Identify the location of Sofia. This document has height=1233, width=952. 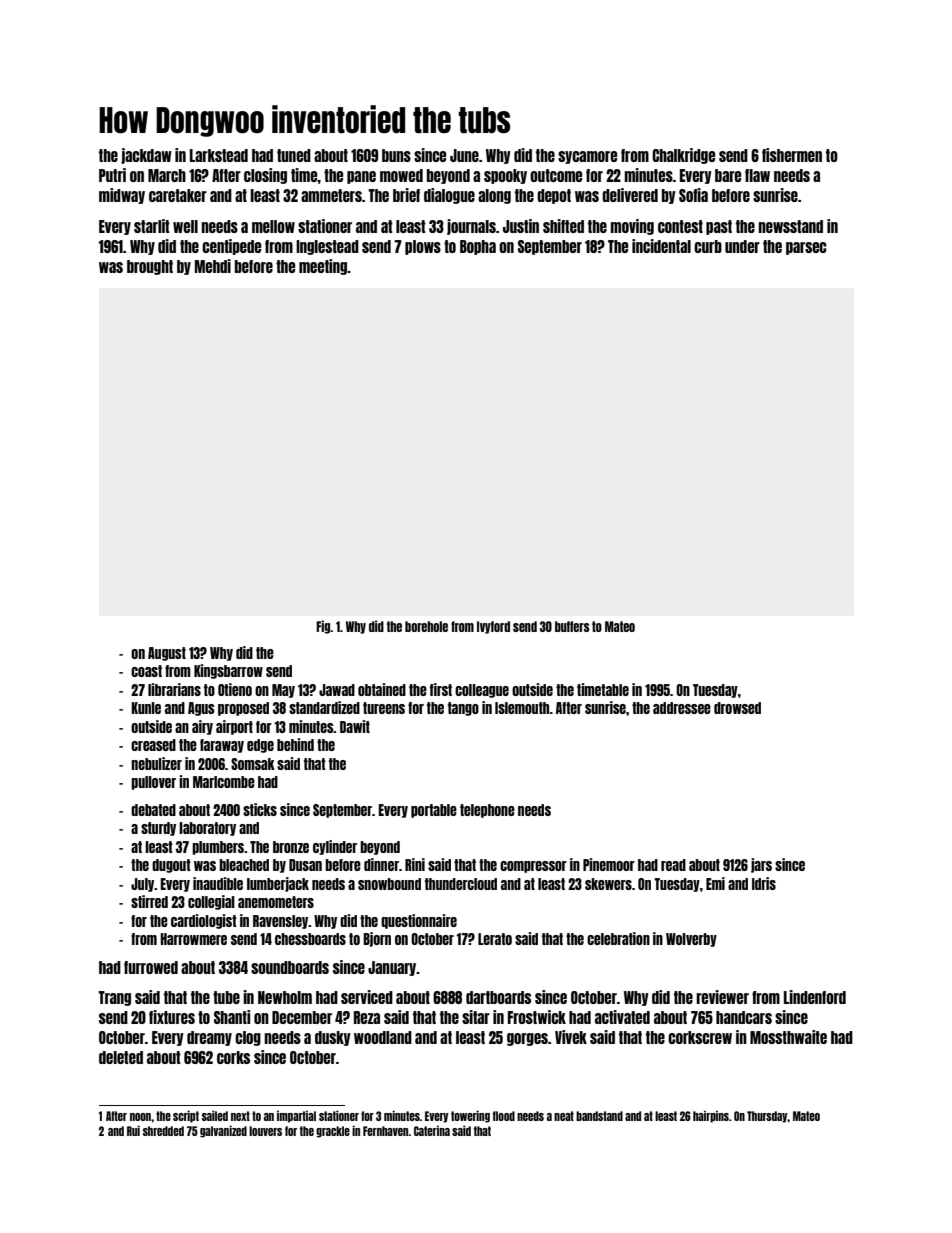
(693, 195).
